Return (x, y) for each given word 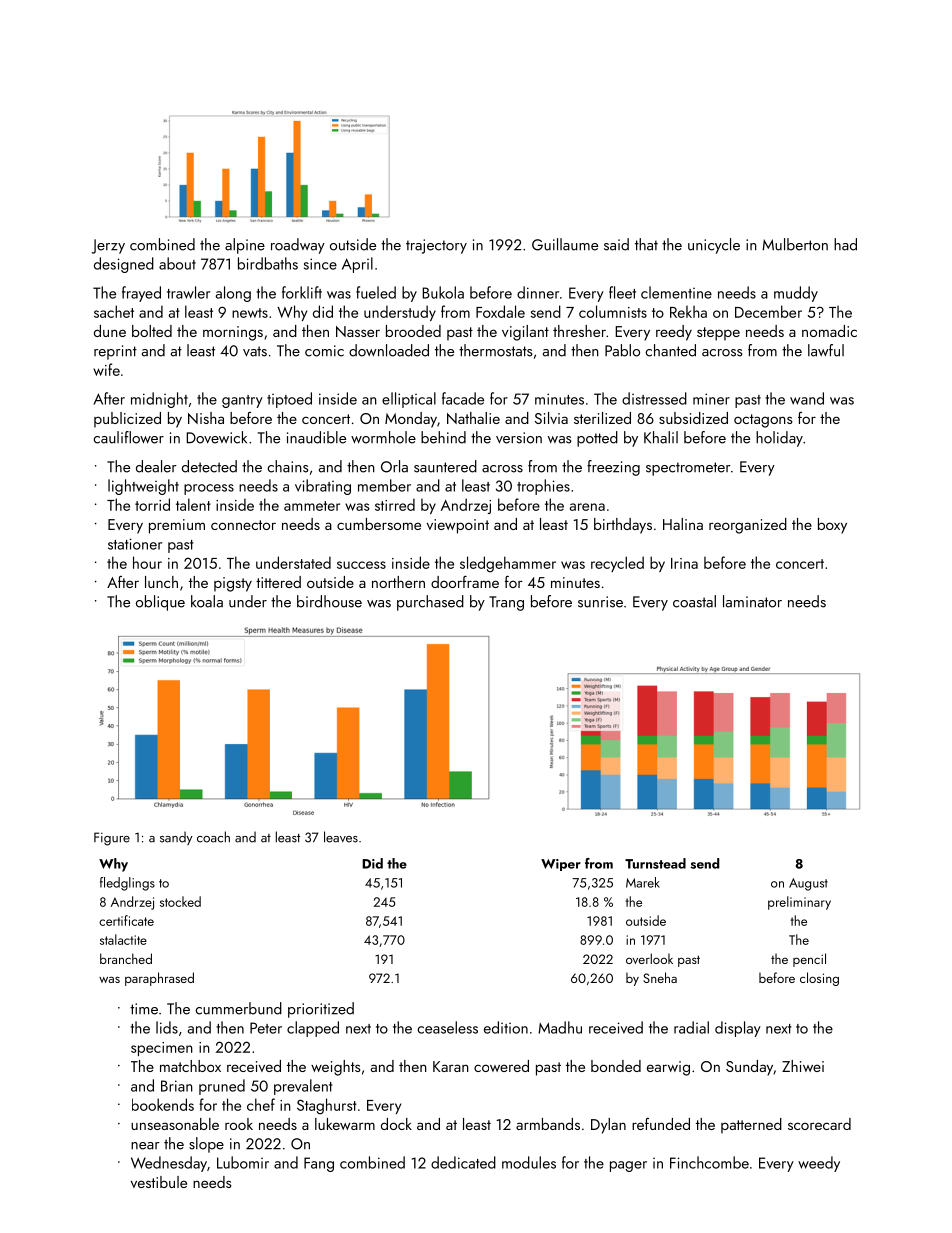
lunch (161, 582)
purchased (430, 603)
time (144, 1009)
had (845, 244)
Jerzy (108, 246)
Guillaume (565, 244)
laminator (752, 601)
